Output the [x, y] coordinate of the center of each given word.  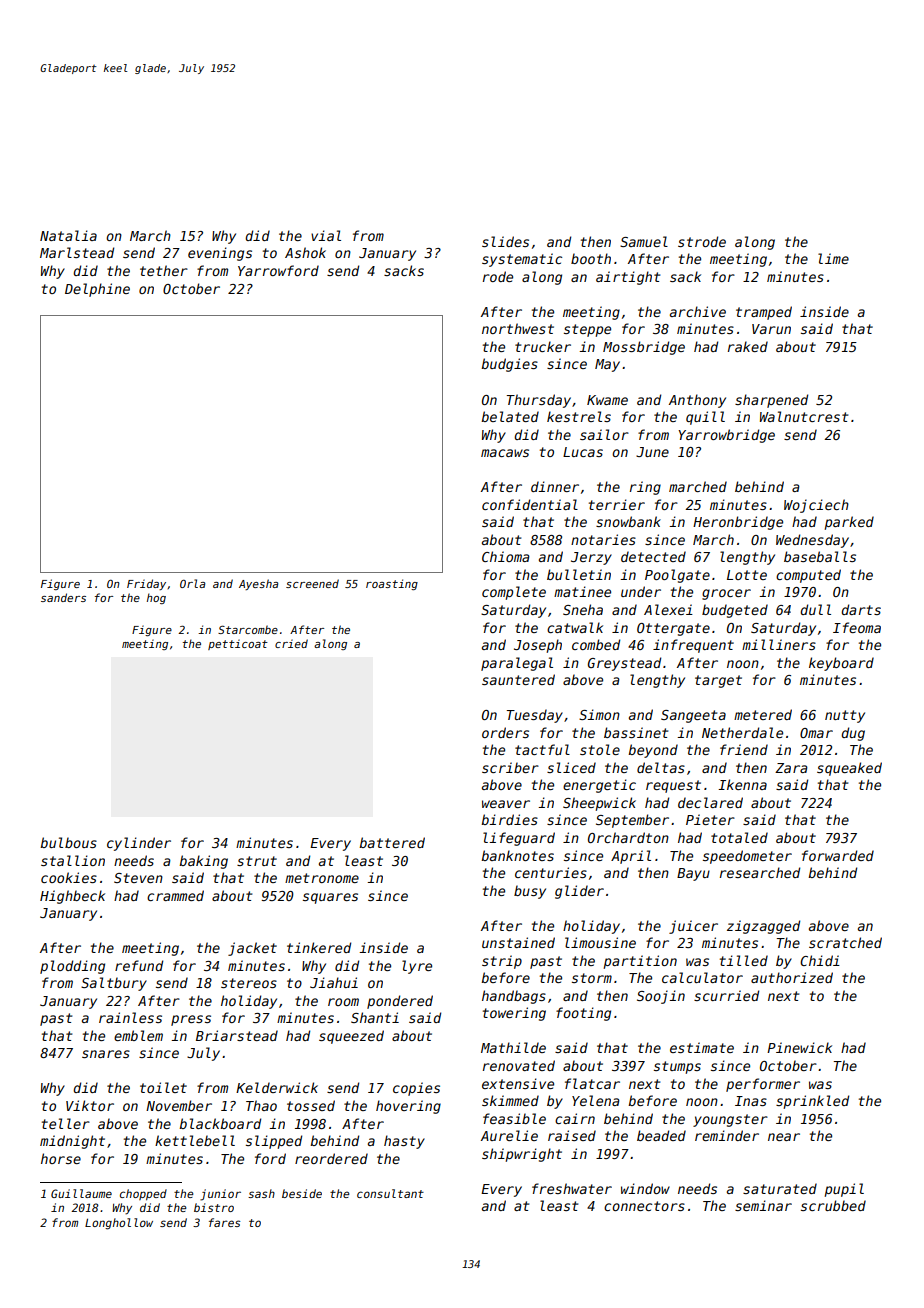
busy [530, 892]
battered [392, 842]
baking [203, 862]
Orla [192, 583]
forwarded [838, 855]
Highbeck [72, 897]
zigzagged [763, 927]
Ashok [305, 252]
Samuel [644, 241]
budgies [509, 365]
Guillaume [81, 1193]
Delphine [97, 290]
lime [833, 258]
